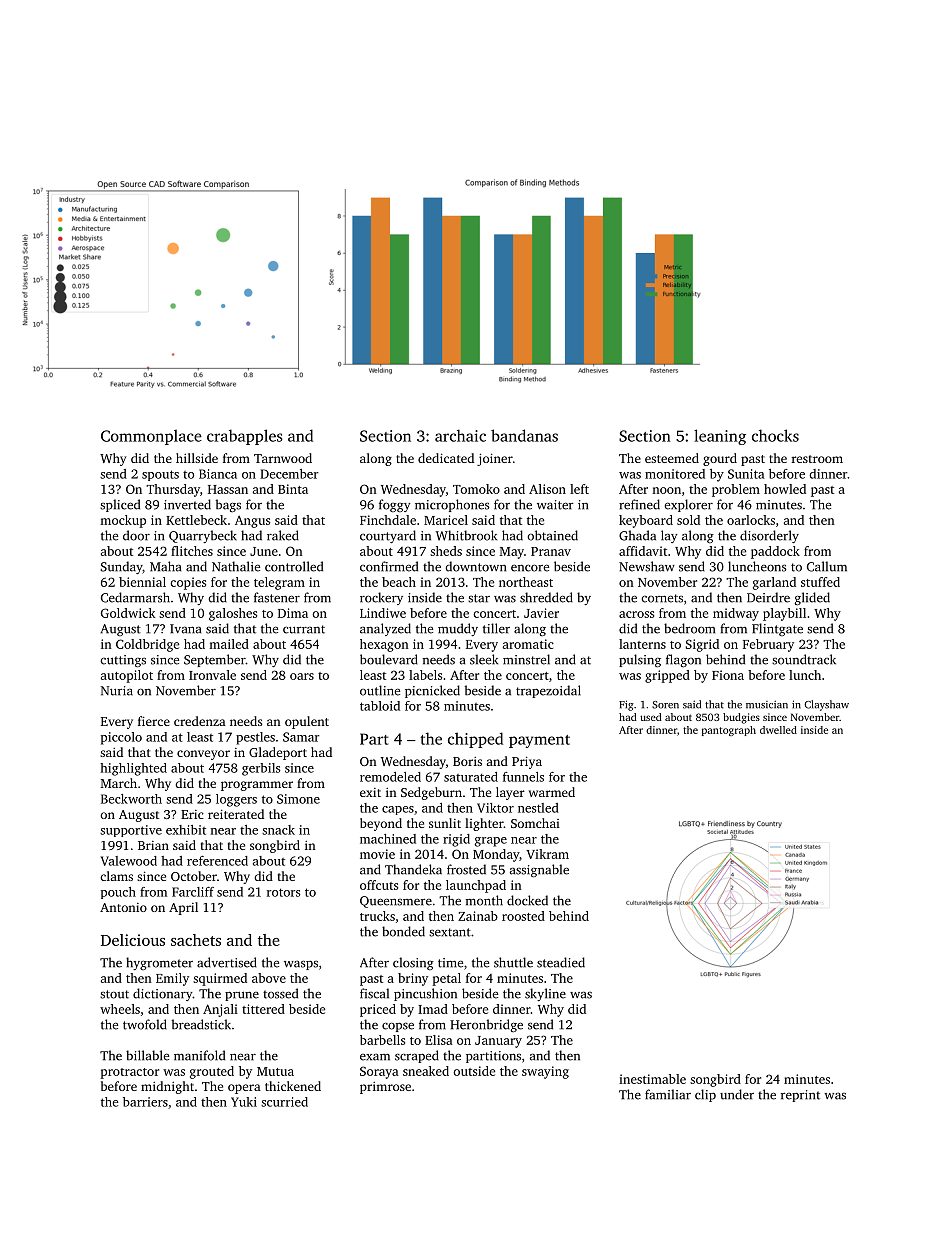  What do you see at coordinates (446, 551) in the page?
I see `sheds` at bounding box center [446, 551].
